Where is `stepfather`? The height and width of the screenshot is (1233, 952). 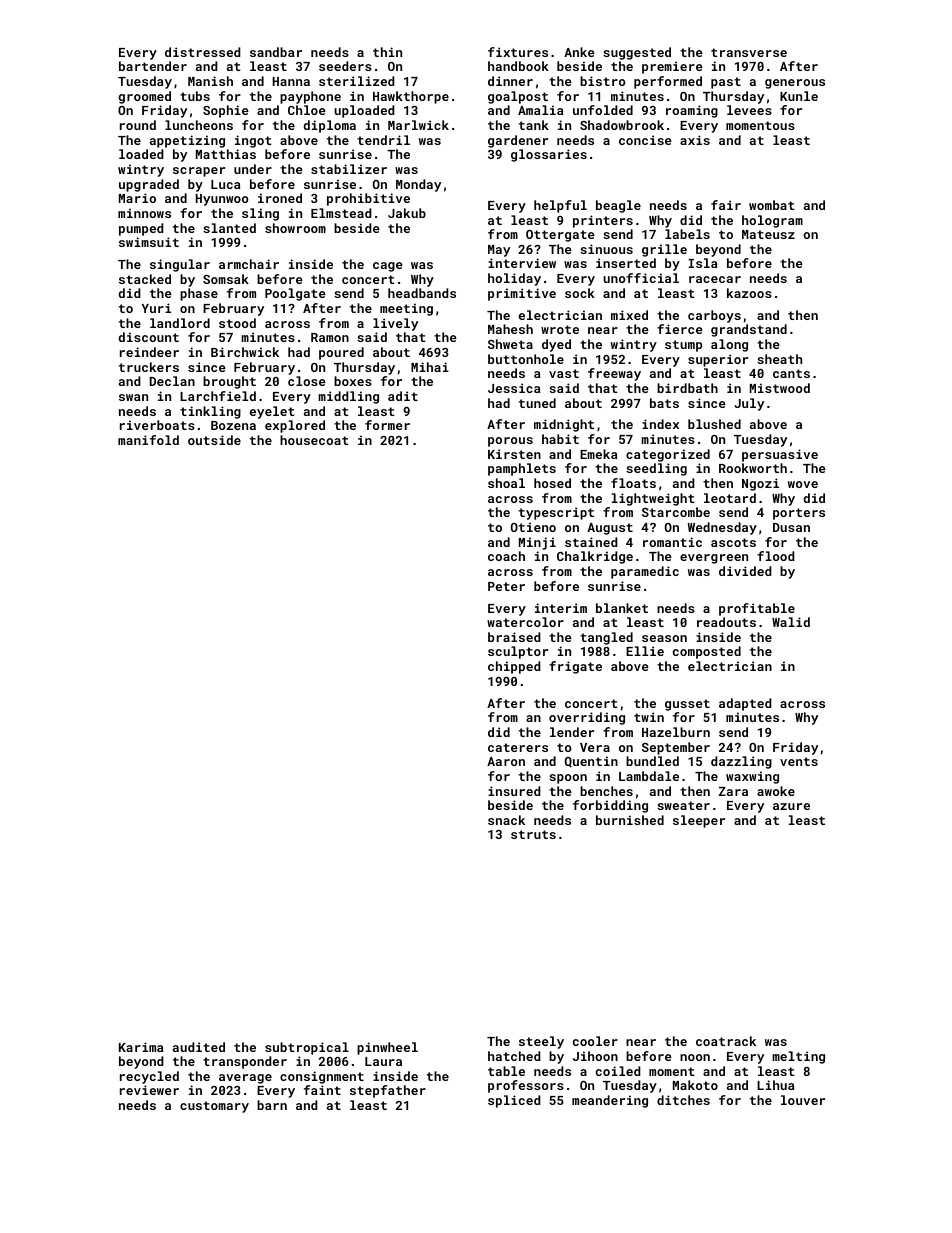 stepfather is located at coordinates (388, 1091).
